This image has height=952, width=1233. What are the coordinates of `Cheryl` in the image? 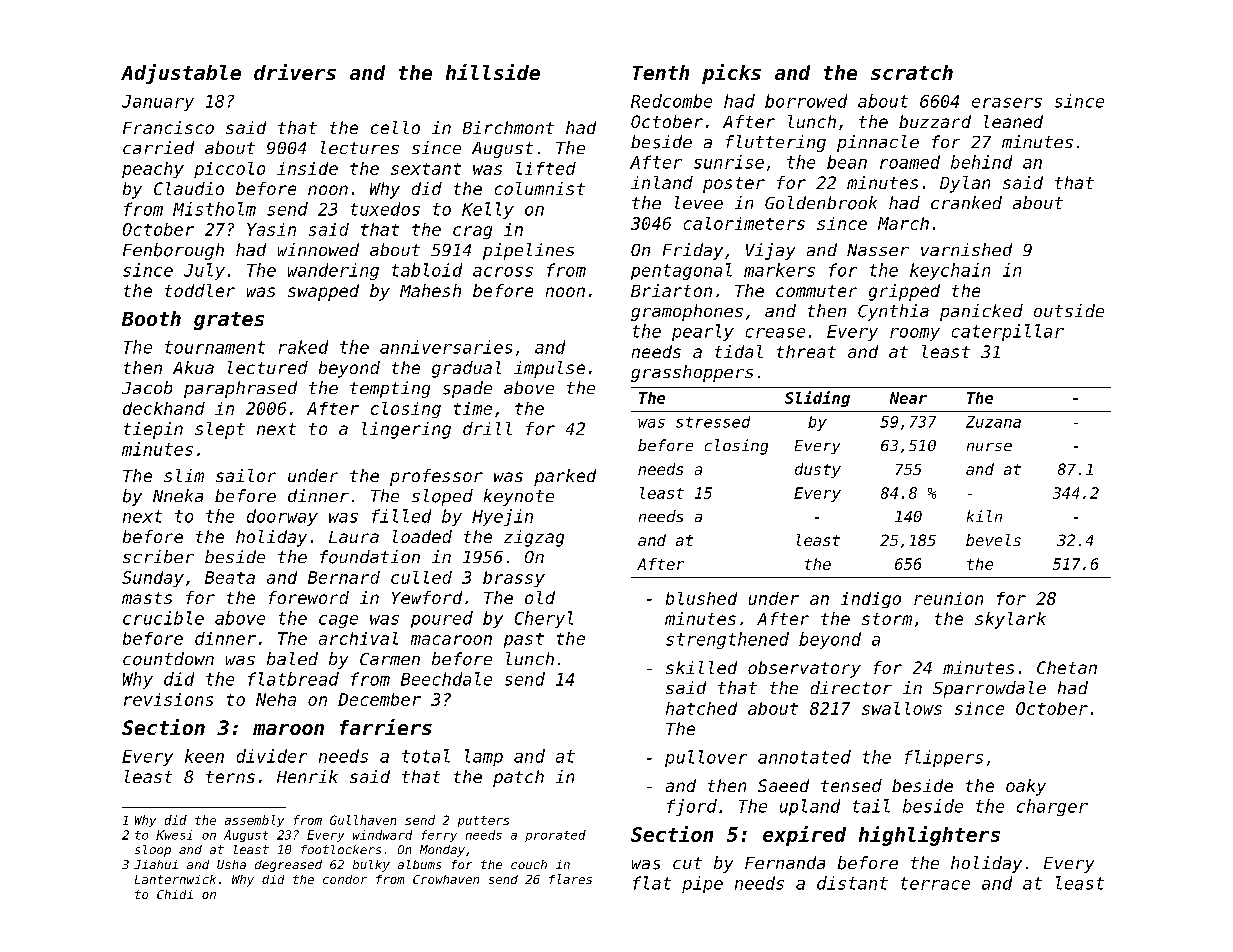 It's located at (544, 619).
